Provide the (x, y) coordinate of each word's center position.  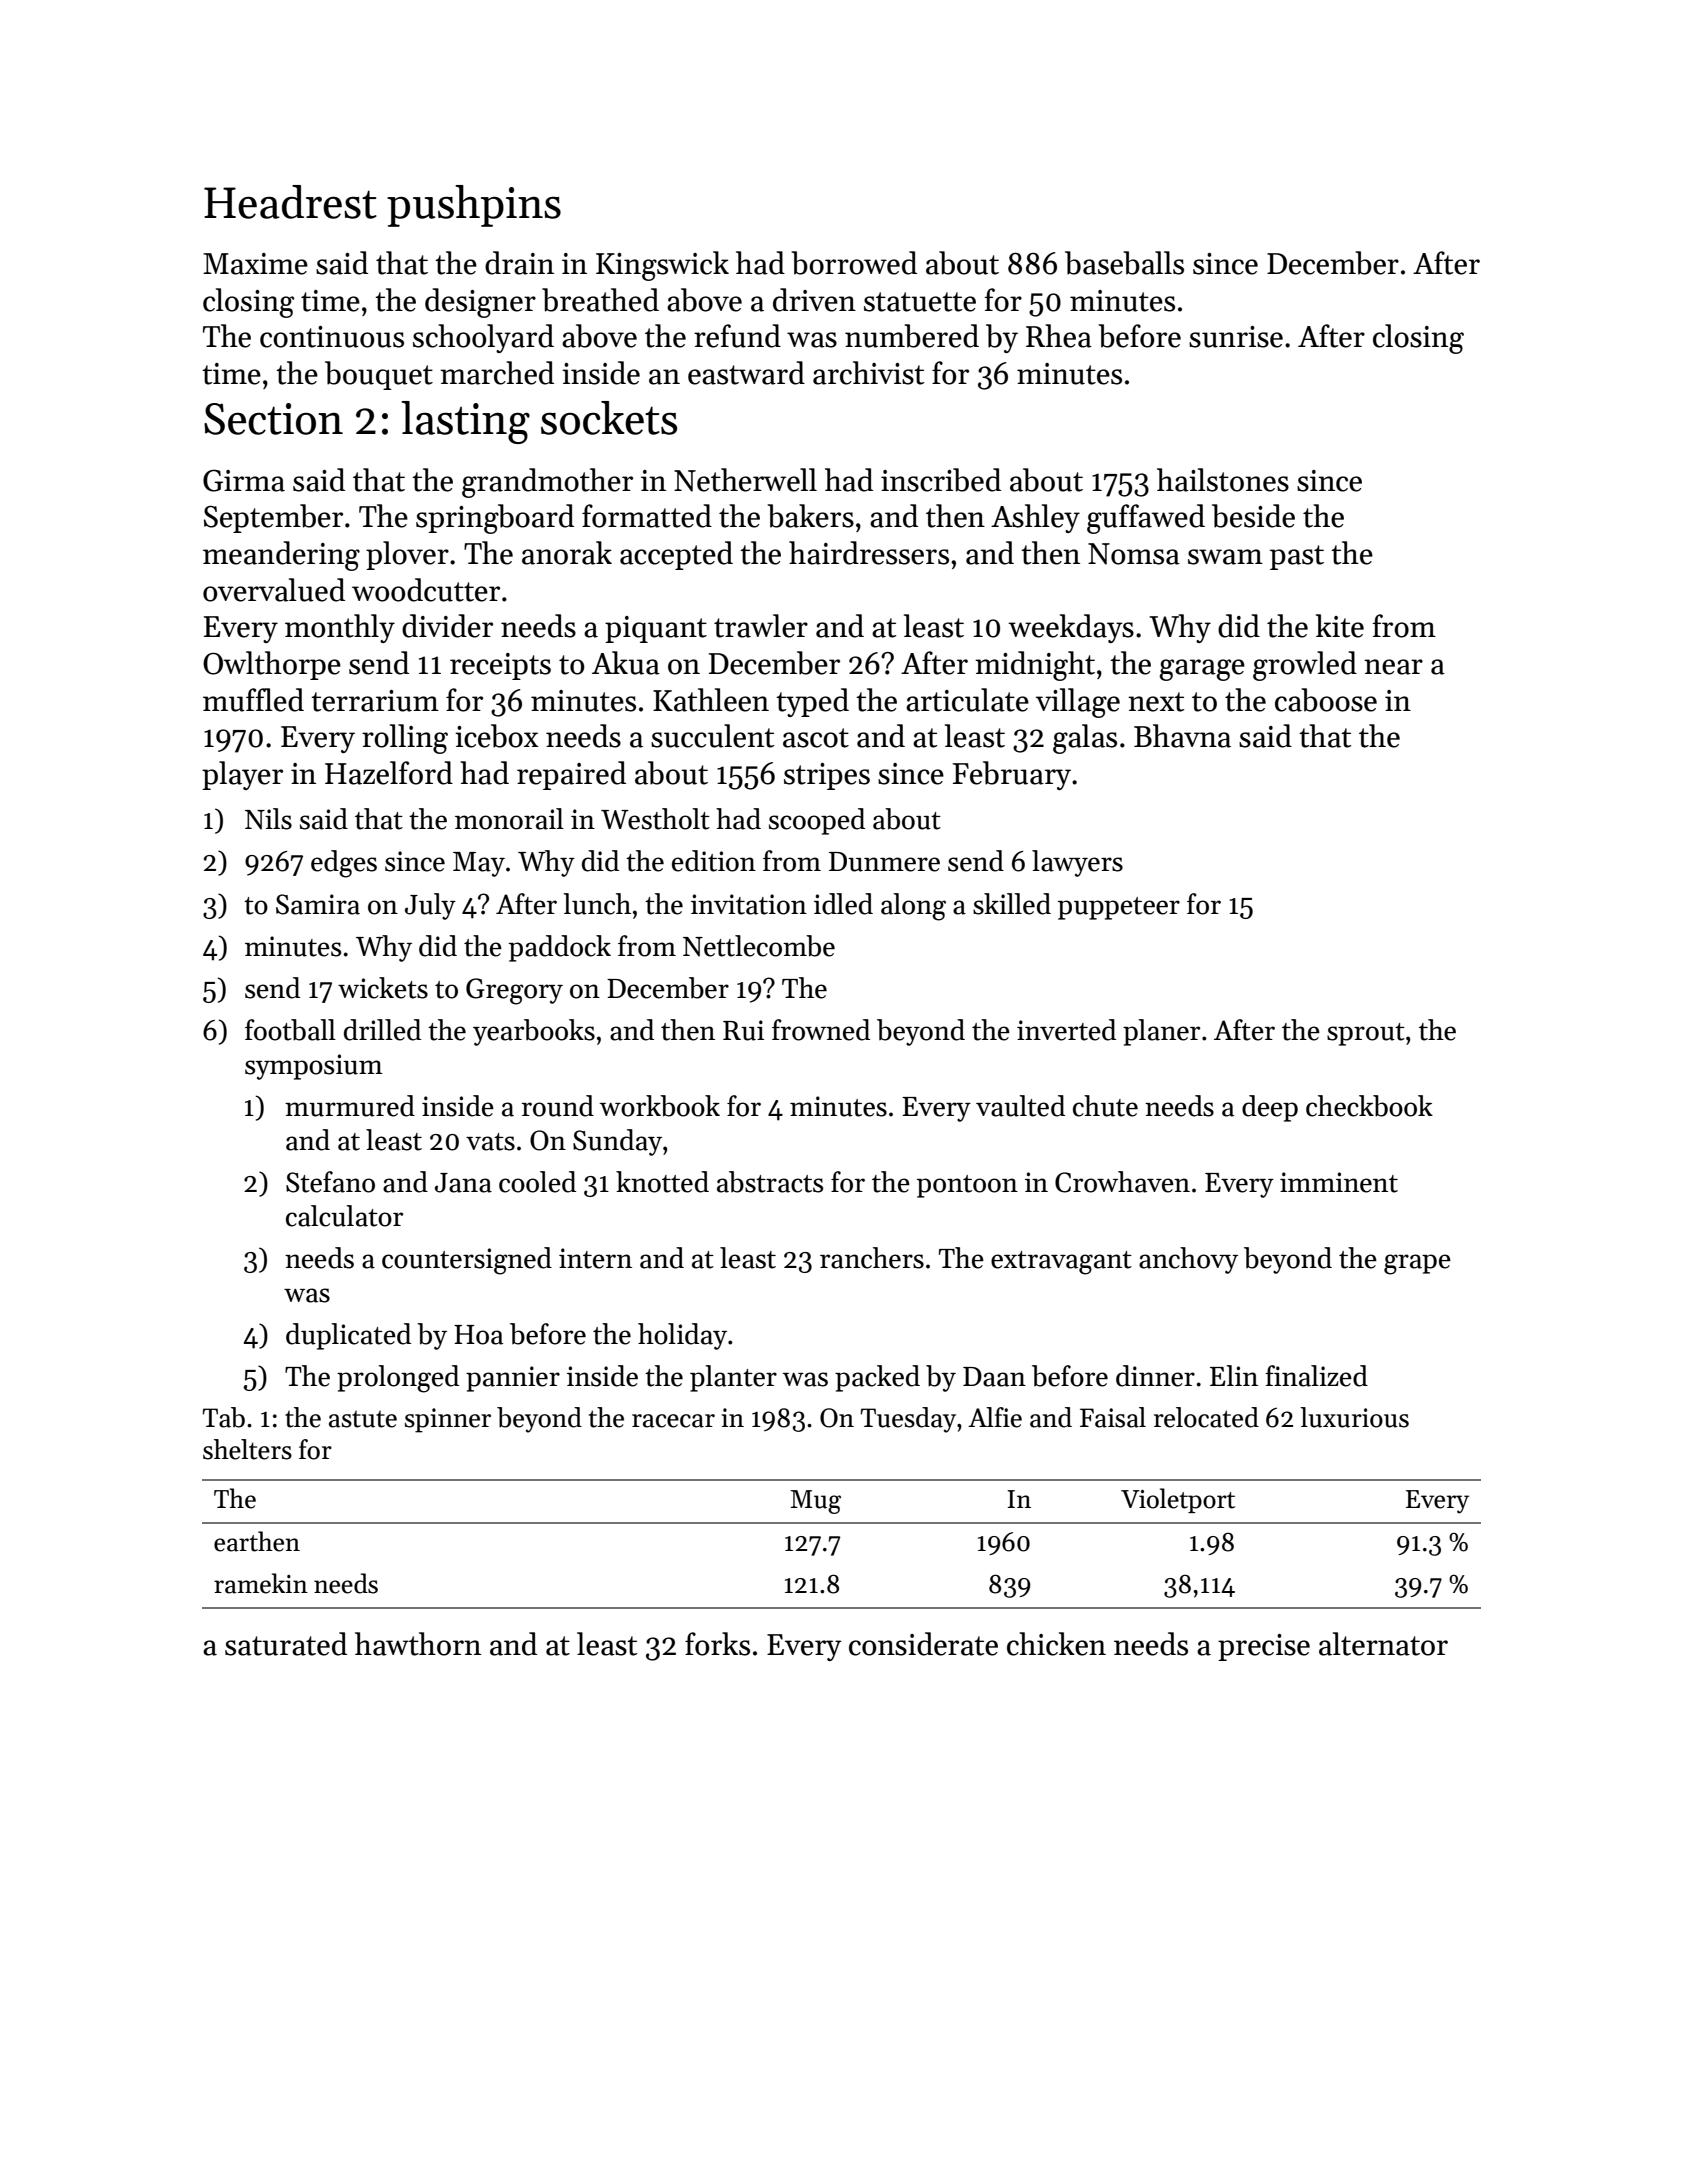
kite (1340, 626)
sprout (1366, 1034)
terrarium (375, 701)
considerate (923, 1644)
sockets (609, 418)
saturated (286, 1644)
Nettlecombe (759, 946)
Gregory (514, 991)
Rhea (1059, 336)
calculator (344, 1216)
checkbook (1369, 1106)
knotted (662, 1182)
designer (480, 303)
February (1012, 775)
